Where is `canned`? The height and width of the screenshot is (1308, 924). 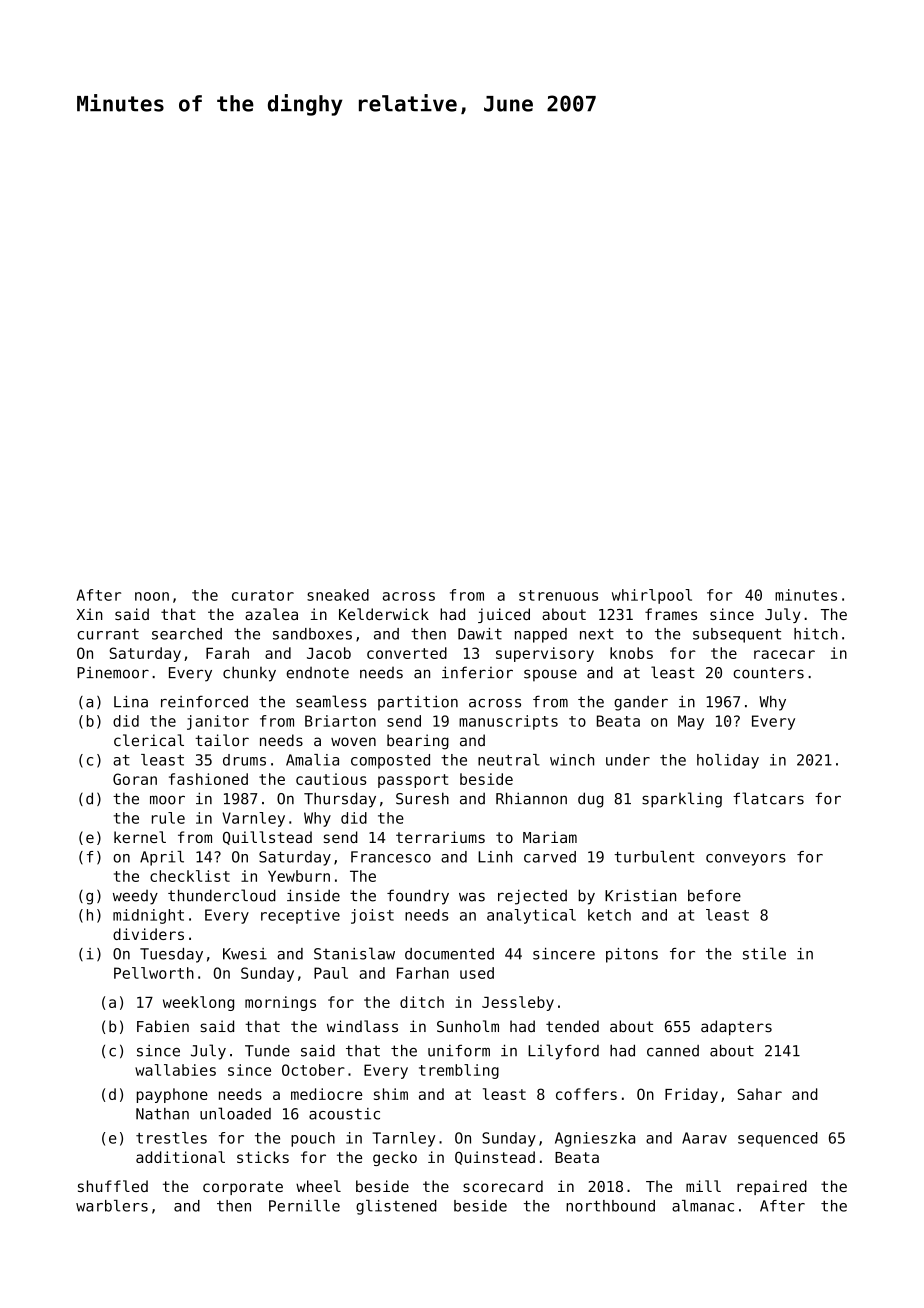
canned is located at coordinates (673, 1051).
